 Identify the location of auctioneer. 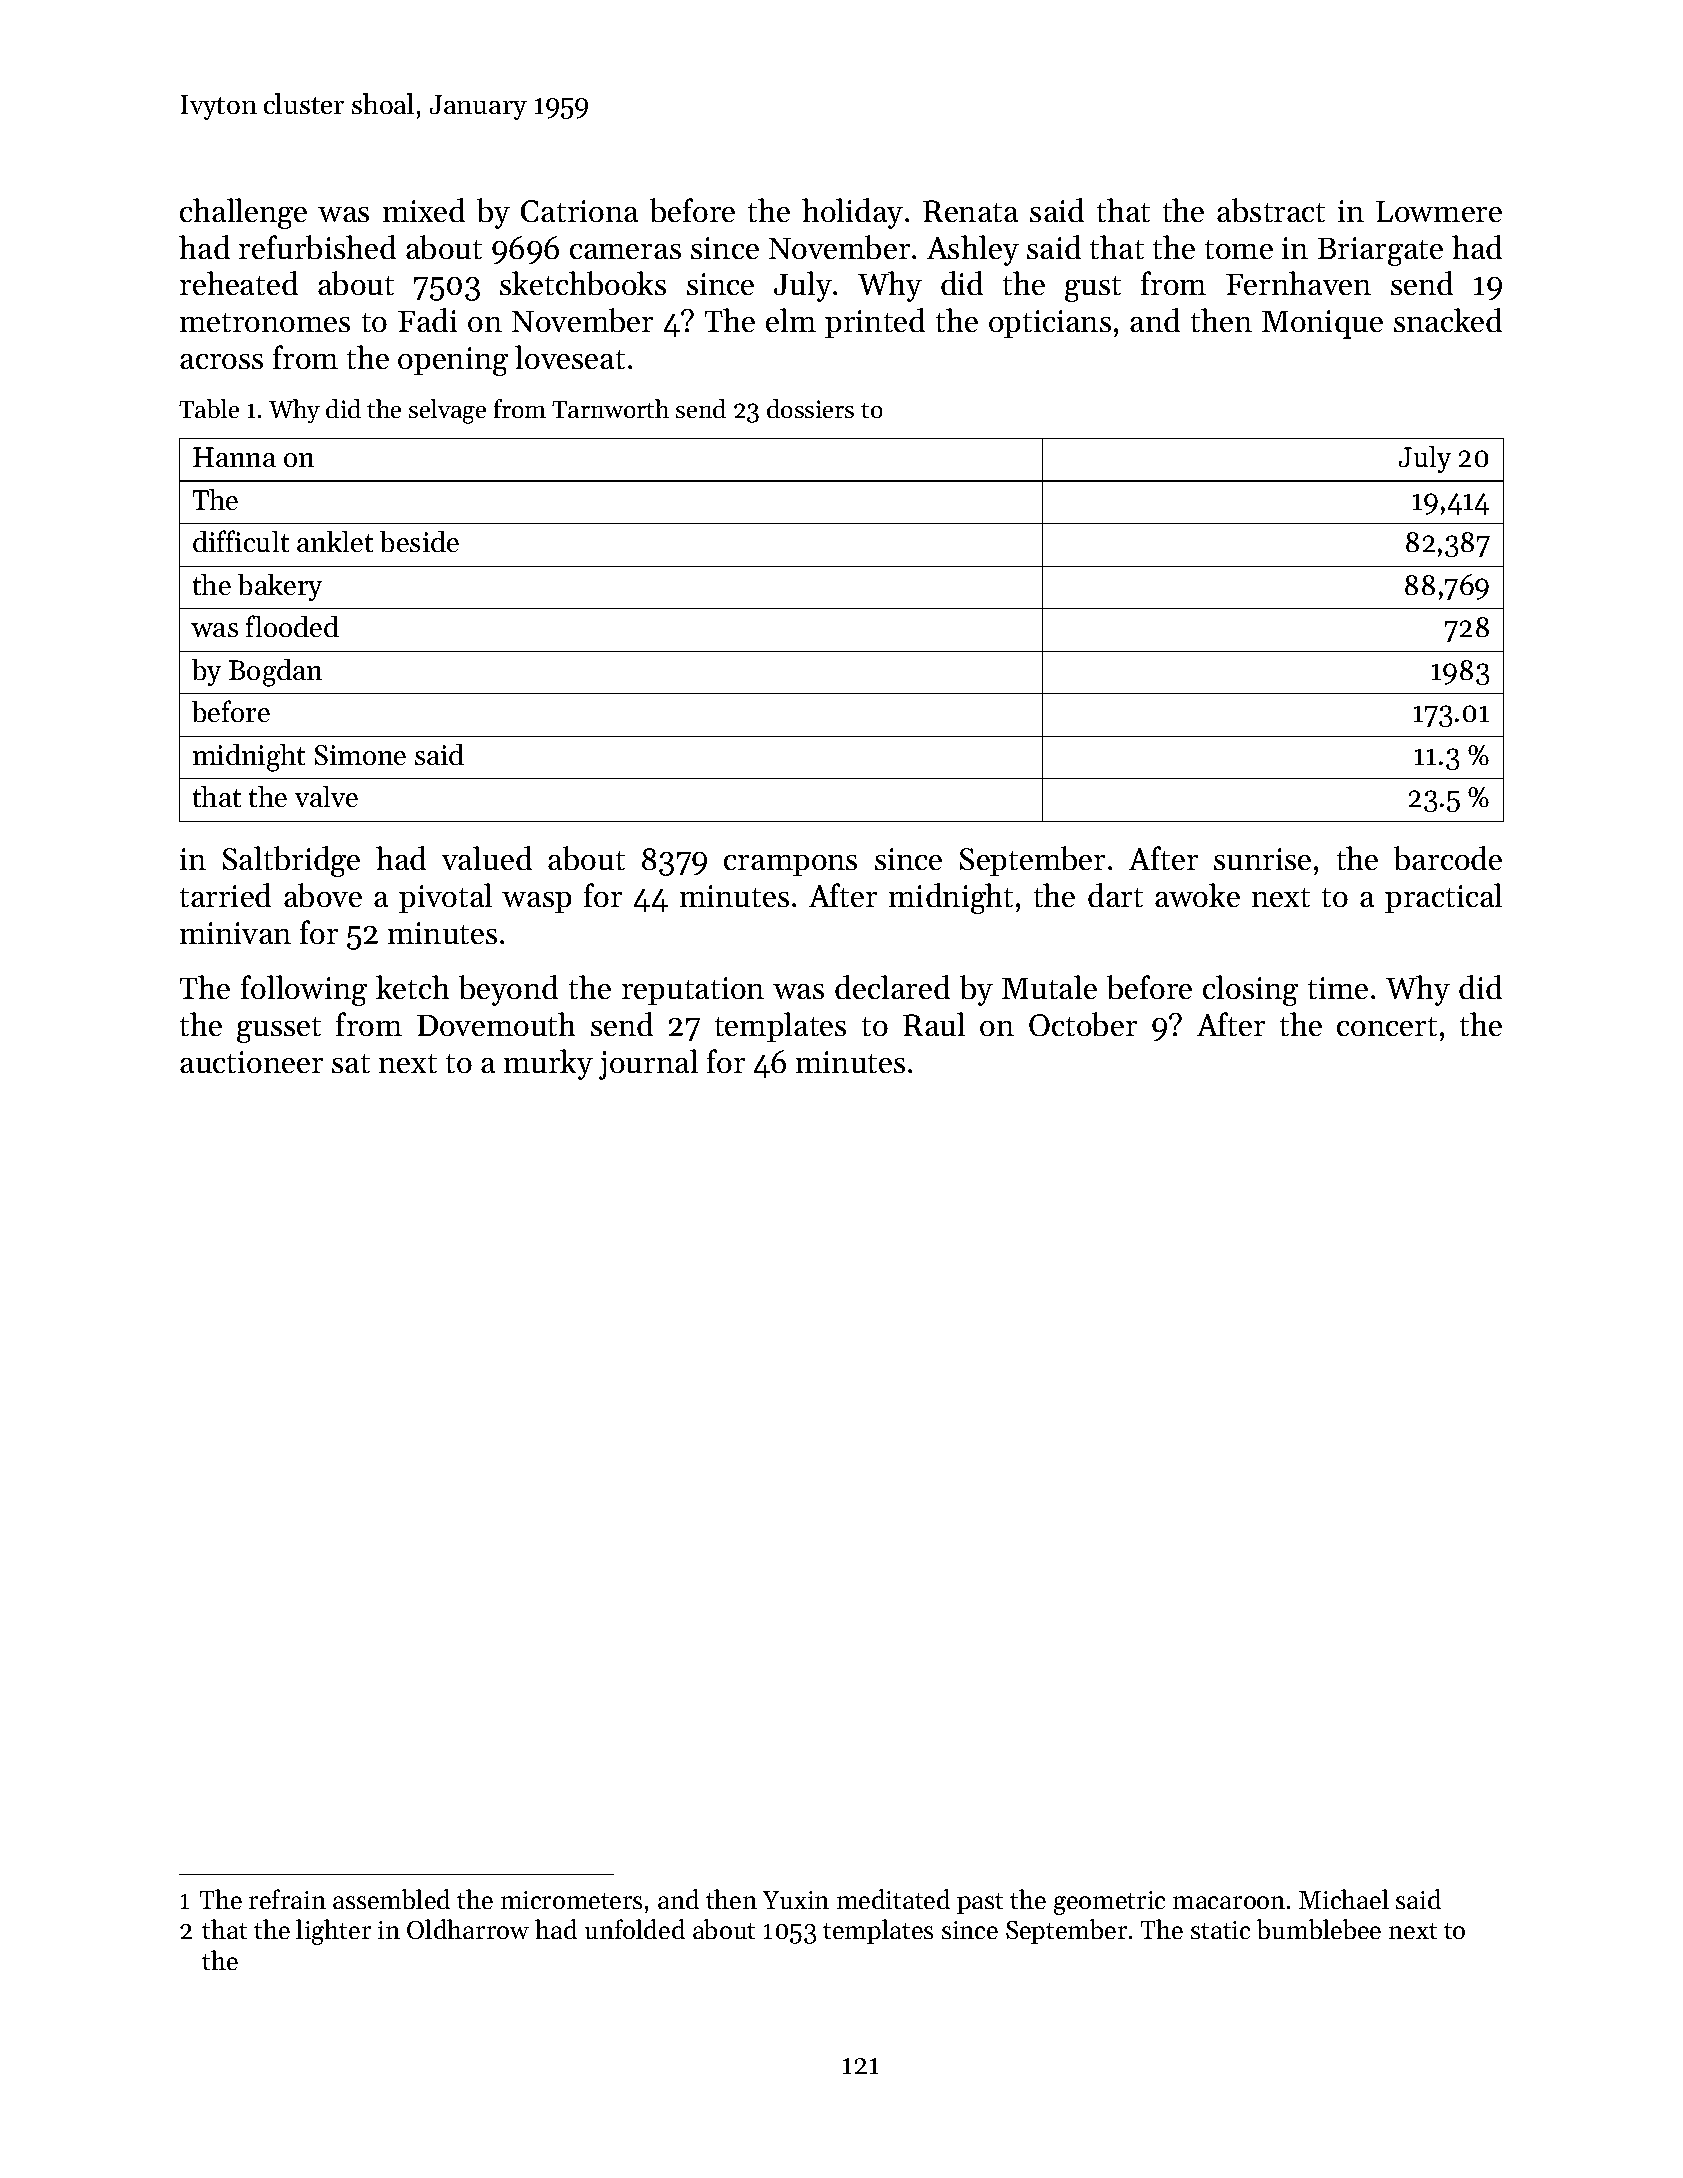
(251, 1062).
